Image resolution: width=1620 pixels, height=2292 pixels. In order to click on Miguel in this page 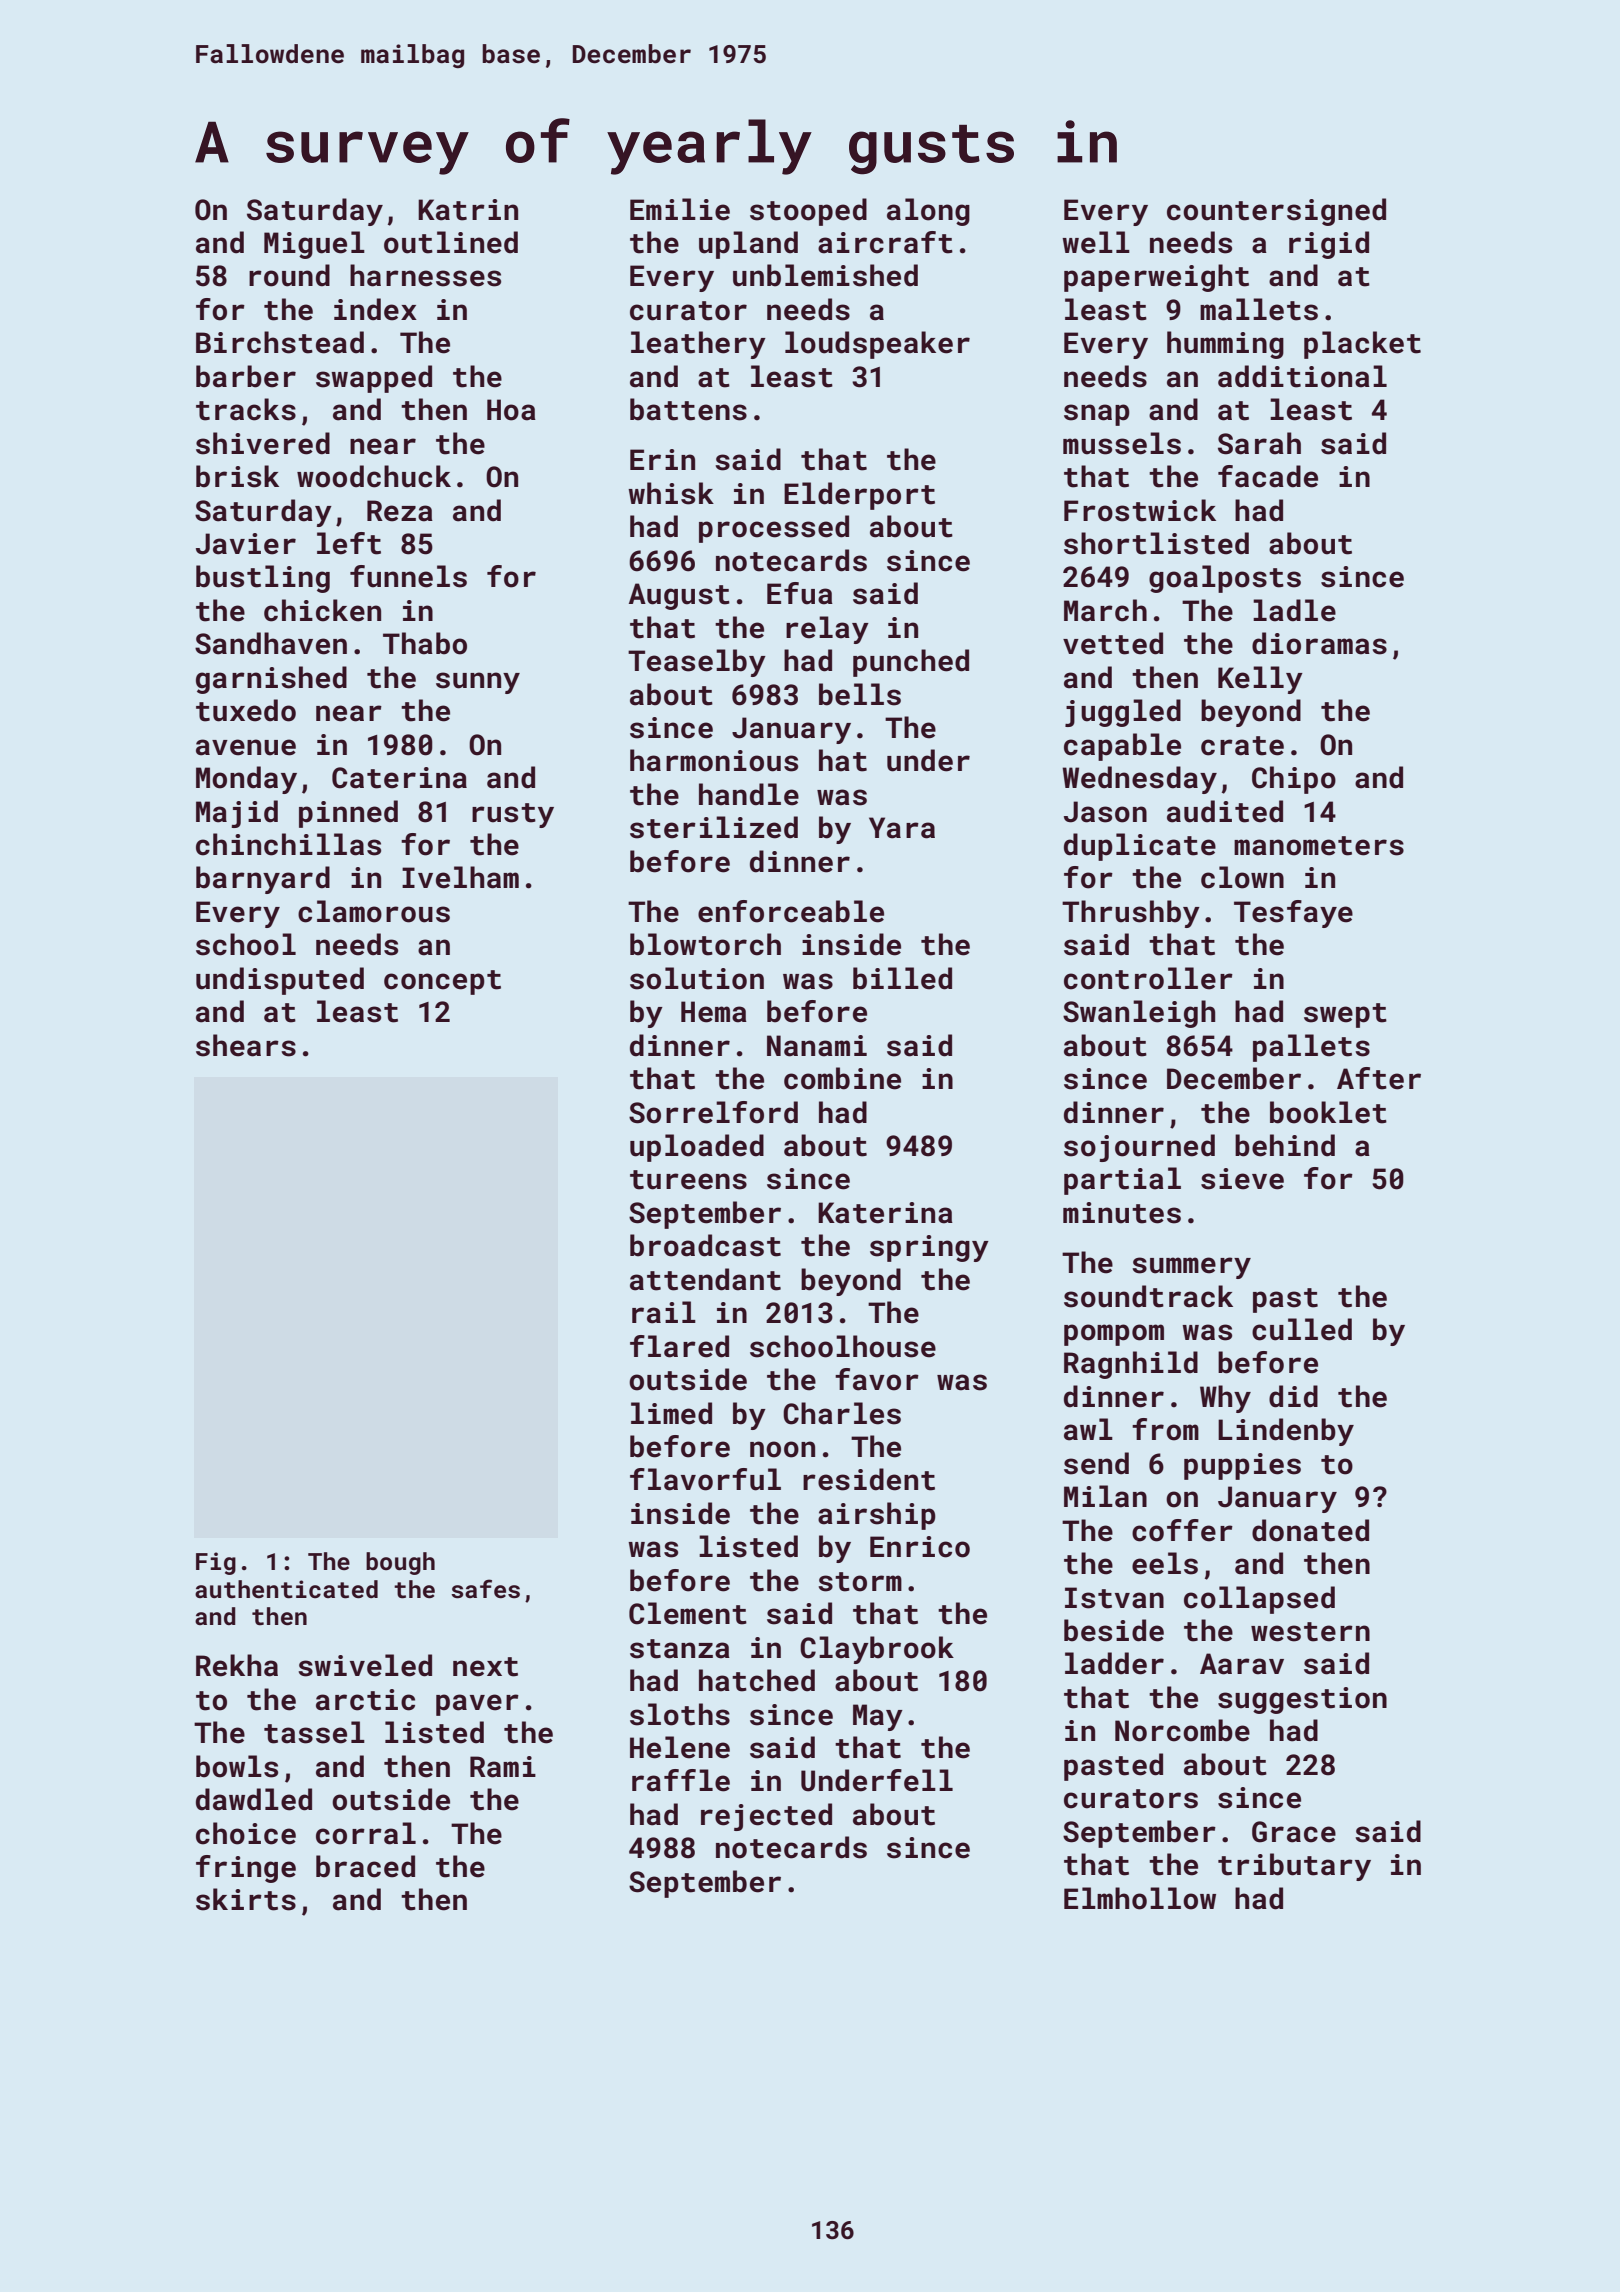, I will do `click(314, 245)`.
